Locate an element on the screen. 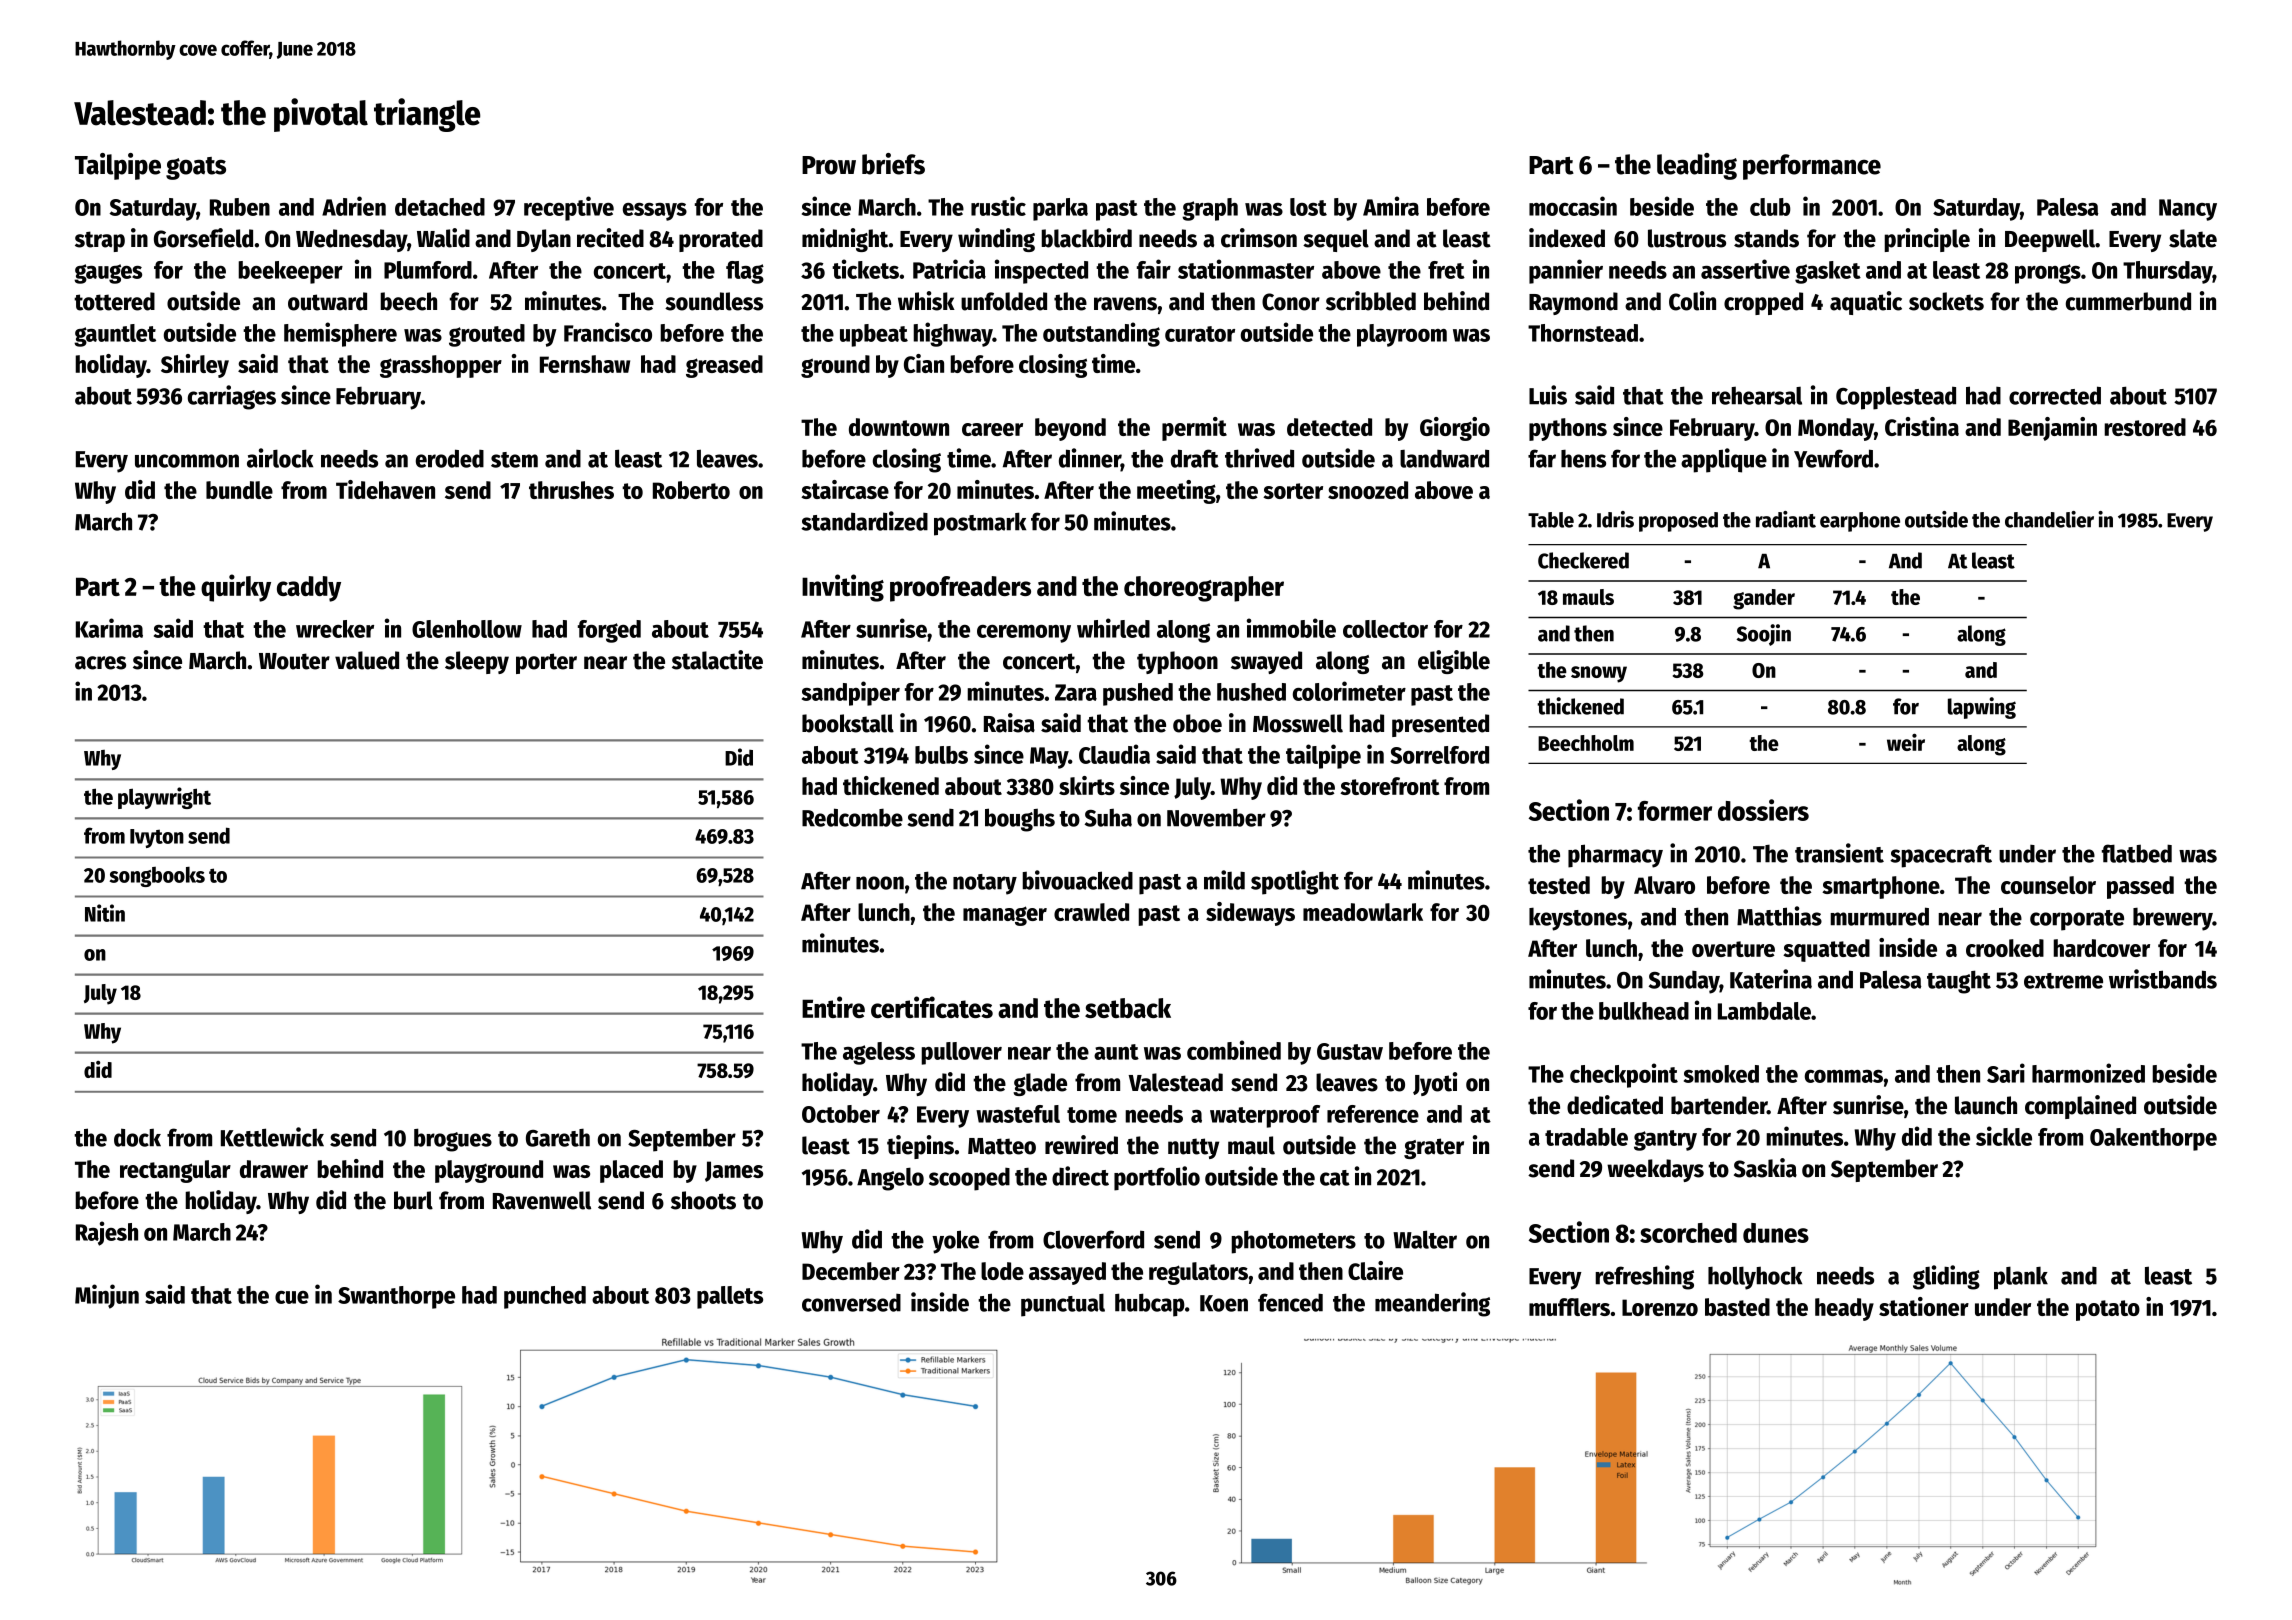  corrected is located at coordinates (2055, 395).
